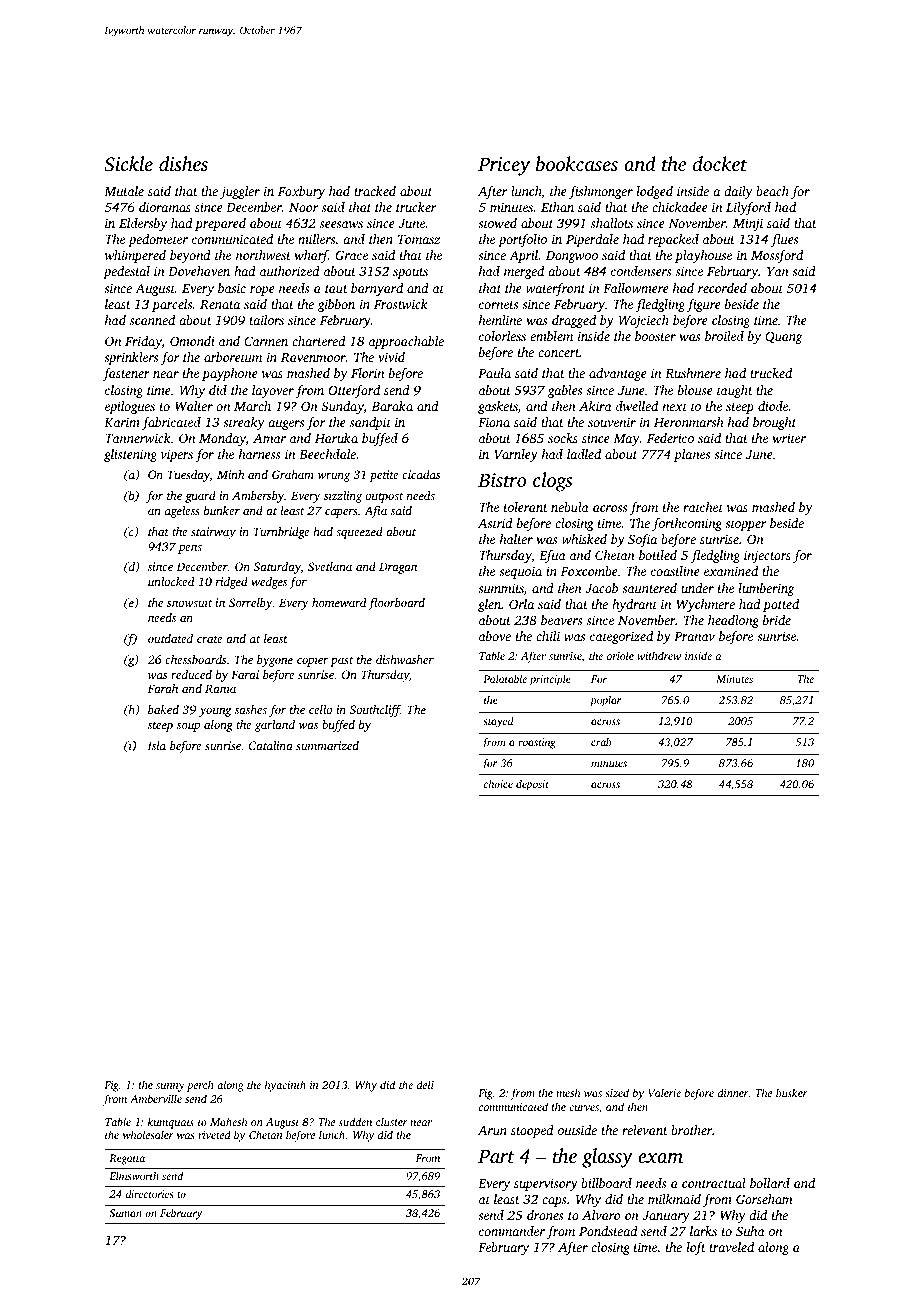 The width and height of the document is (924, 1308). Describe the element at coordinates (601, 742) in the document. I see `crab` at that location.
